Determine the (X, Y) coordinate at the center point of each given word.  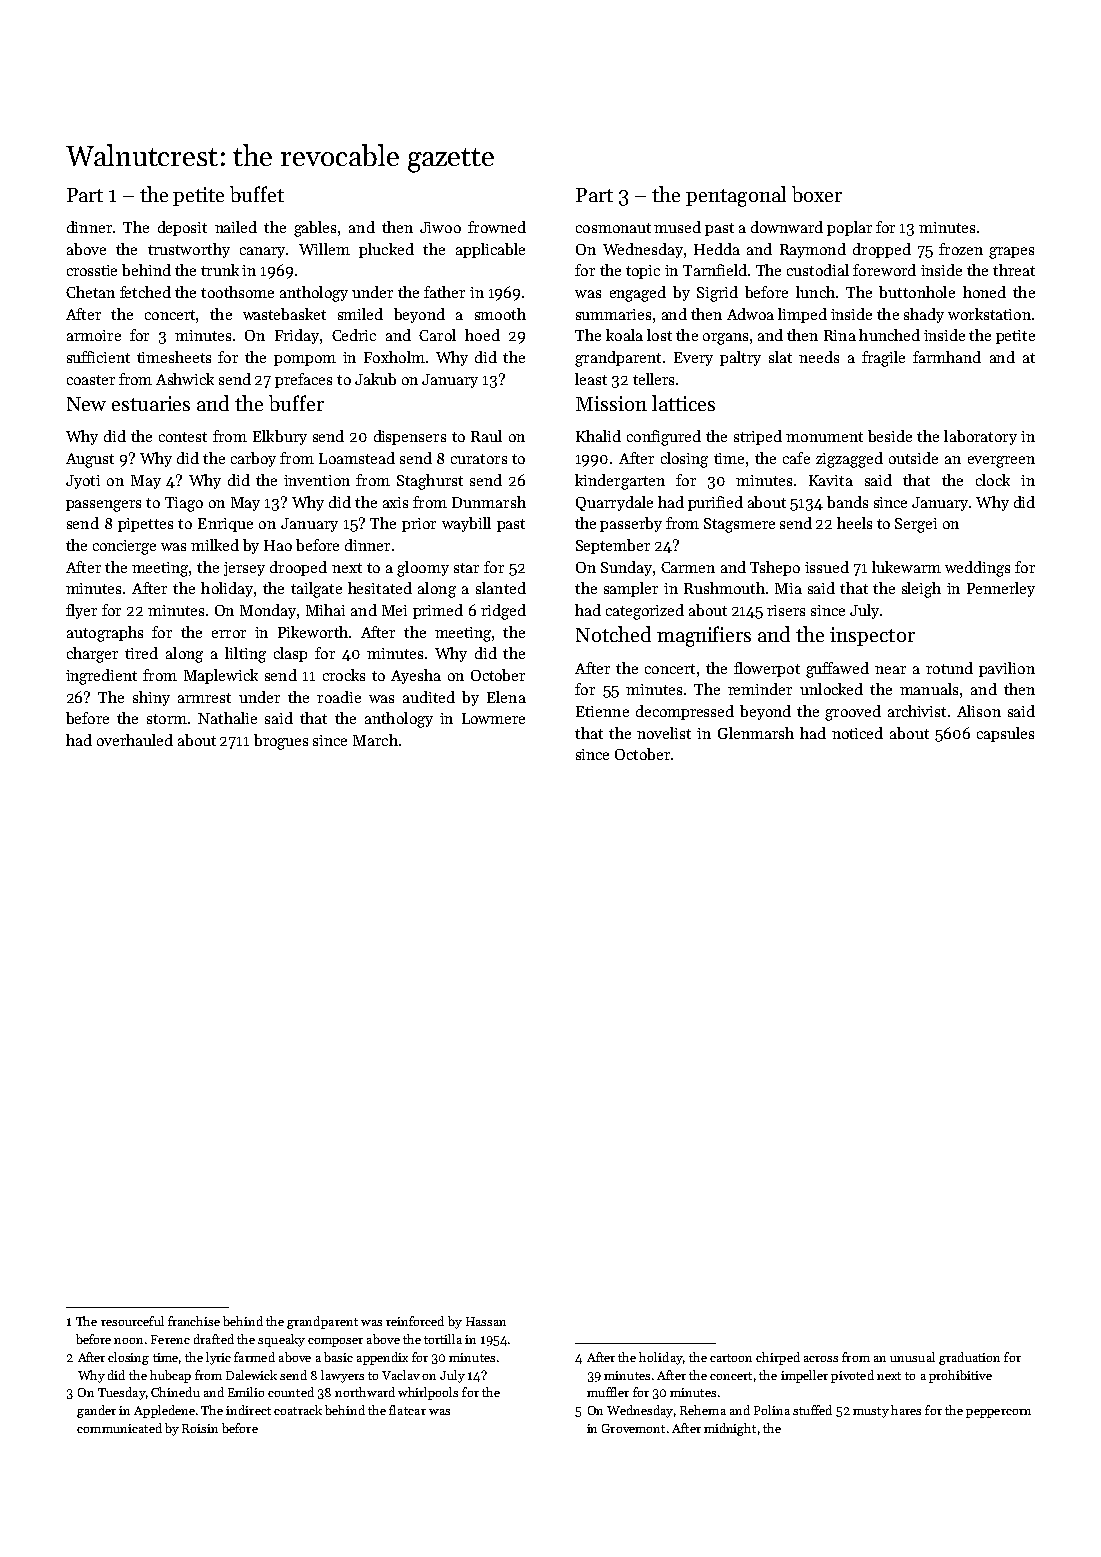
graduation (969, 1358)
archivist (917, 711)
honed (984, 292)
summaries (613, 314)
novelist (664, 733)
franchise (194, 1321)
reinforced (415, 1321)
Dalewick (251, 1375)
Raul (486, 436)
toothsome (237, 292)
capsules (1005, 734)
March (375, 740)
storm (167, 719)
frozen (961, 249)
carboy (253, 459)
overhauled (135, 740)
